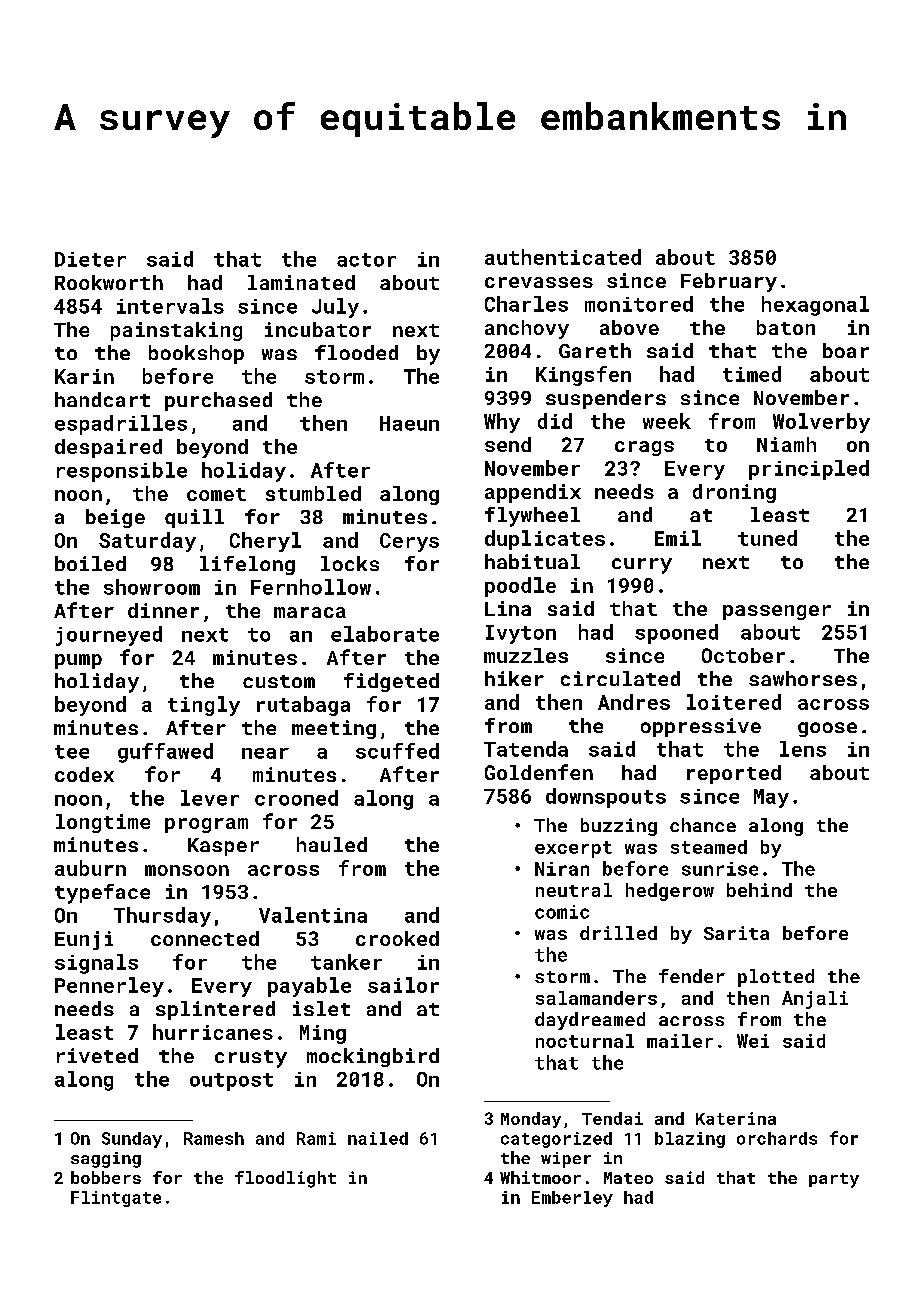 The width and height of the screenshot is (924, 1311). What do you see at coordinates (109, 987) in the screenshot?
I see `Pennerley` at bounding box center [109, 987].
